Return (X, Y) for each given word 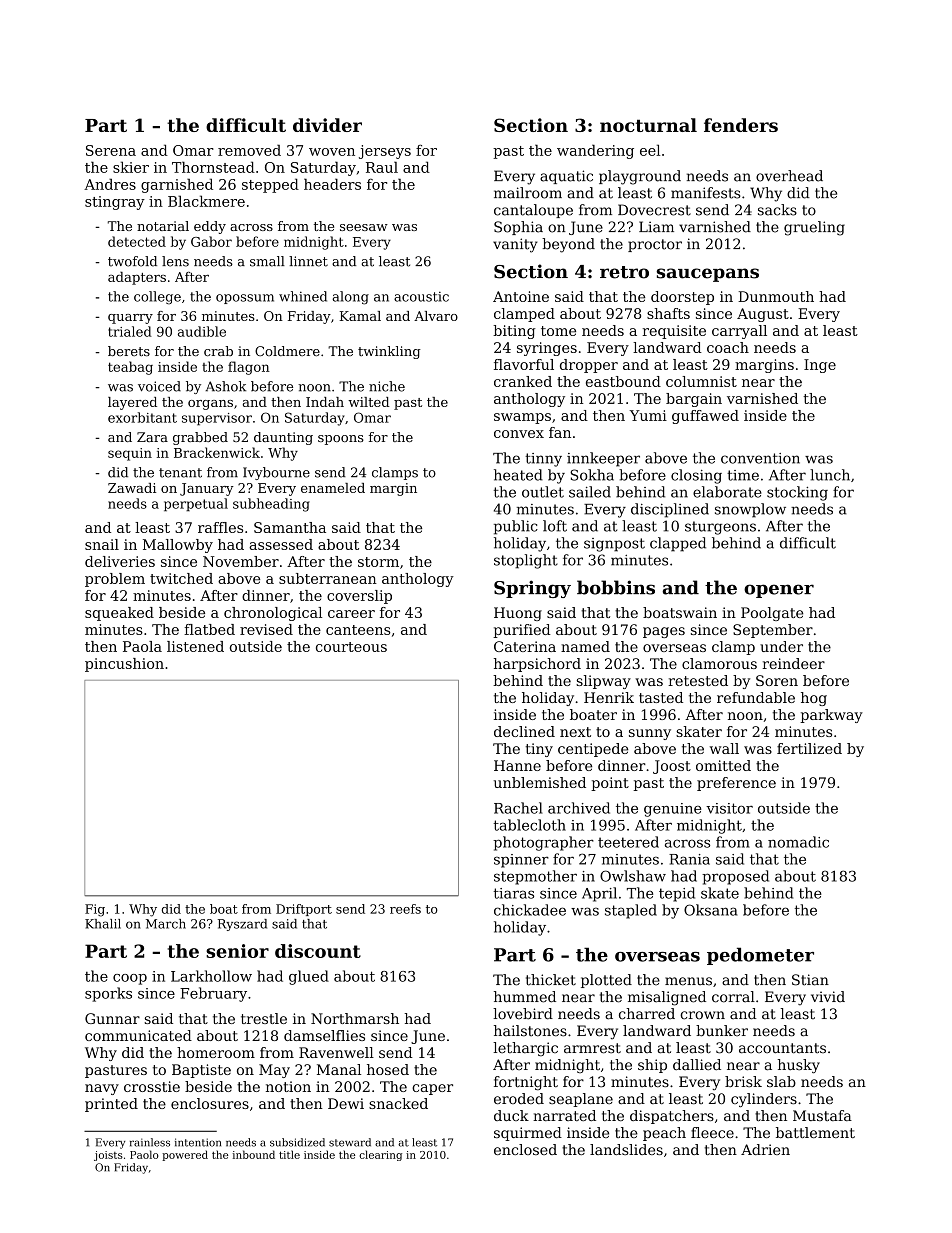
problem (115, 580)
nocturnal (648, 125)
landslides (626, 1149)
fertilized (809, 748)
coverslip (359, 597)
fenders (741, 125)
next (575, 732)
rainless (150, 1142)
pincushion (124, 665)
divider (327, 125)
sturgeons (720, 528)
